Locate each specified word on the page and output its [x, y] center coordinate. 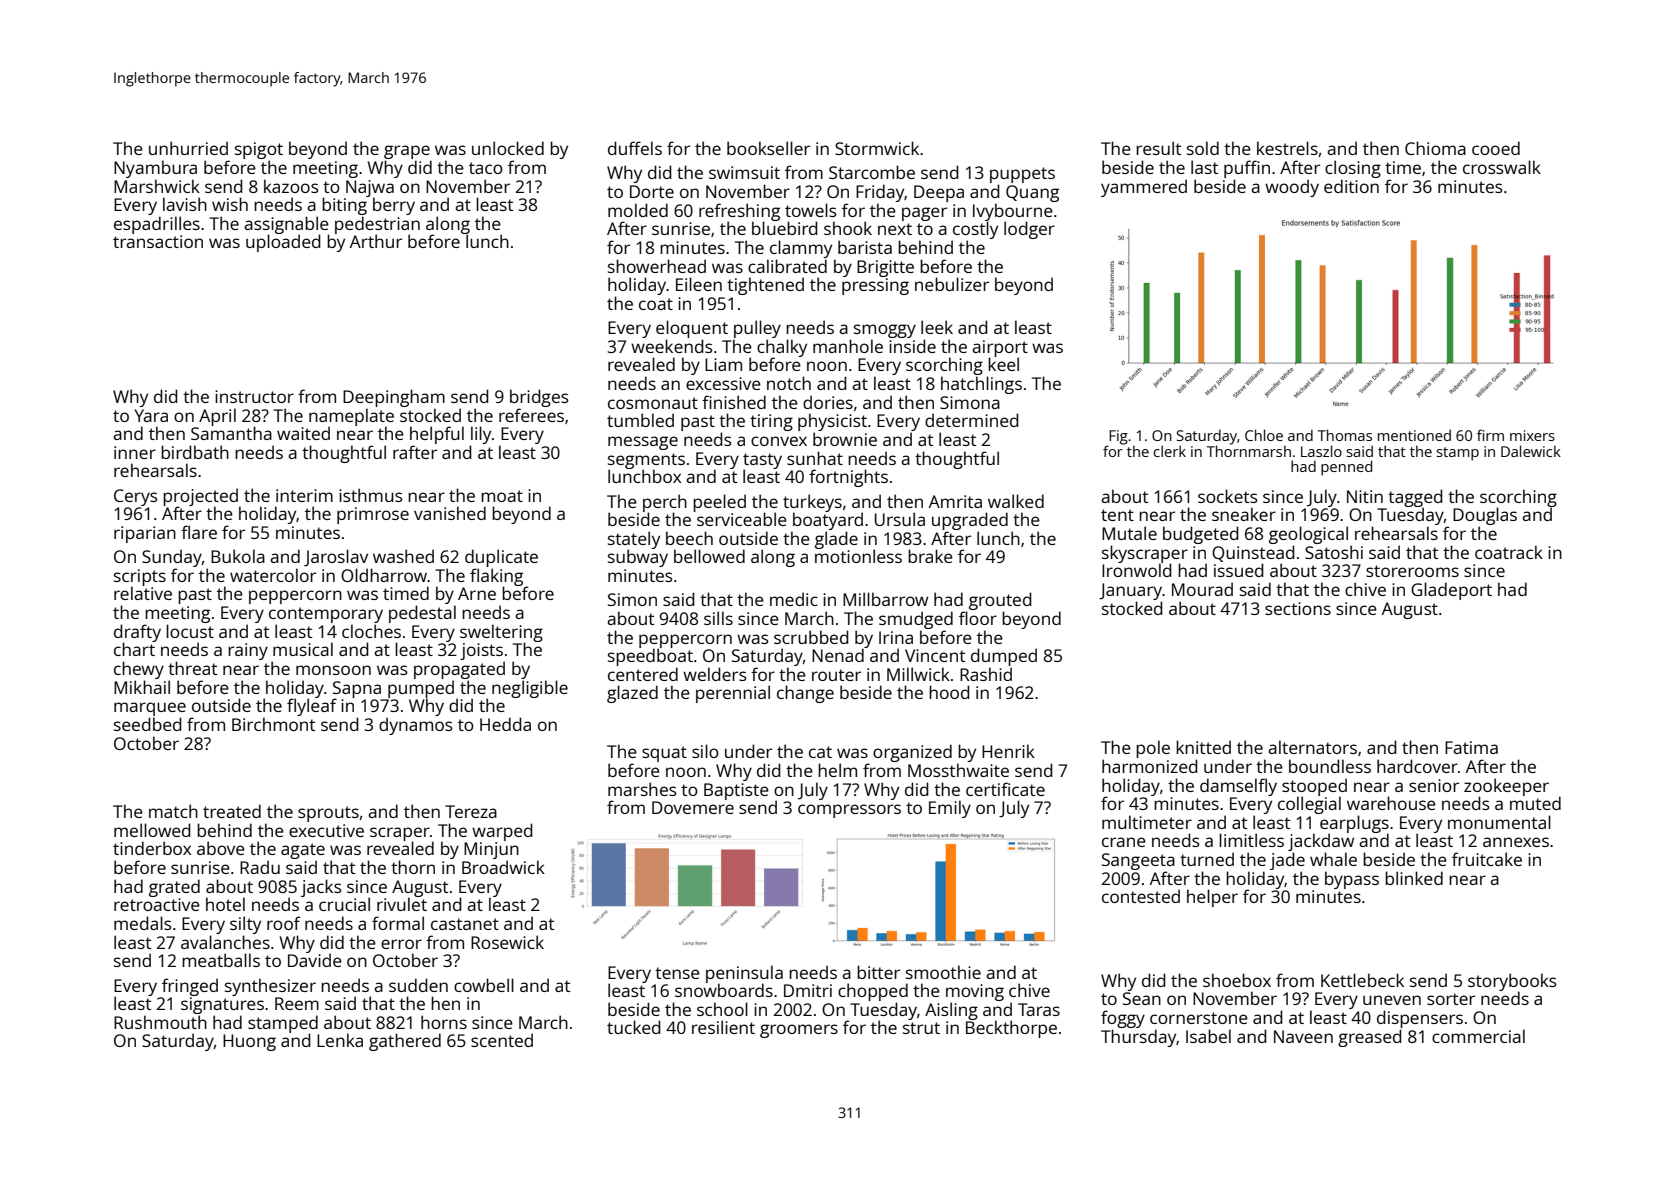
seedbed [148, 724]
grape [407, 152]
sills [718, 618]
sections [1298, 608]
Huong [249, 1042]
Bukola [238, 556]
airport [1000, 349]
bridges [539, 398]
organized [912, 753]
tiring [771, 422]
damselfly [1238, 787]
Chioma [1435, 148]
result [1158, 148]
